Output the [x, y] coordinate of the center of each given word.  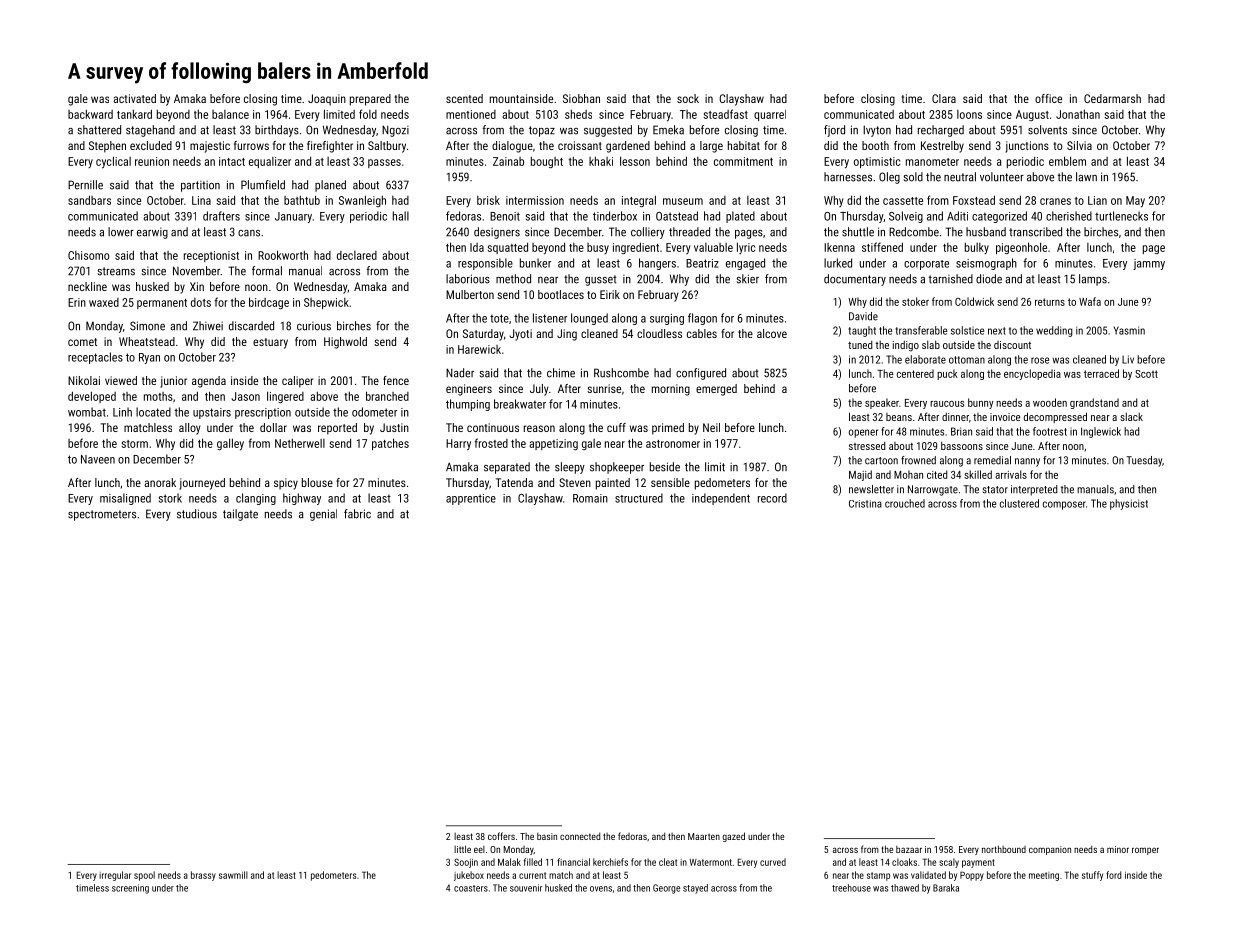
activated [134, 98]
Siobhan [581, 98]
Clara [944, 98]
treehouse [851, 888]
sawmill [233, 875]
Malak [509, 862]
